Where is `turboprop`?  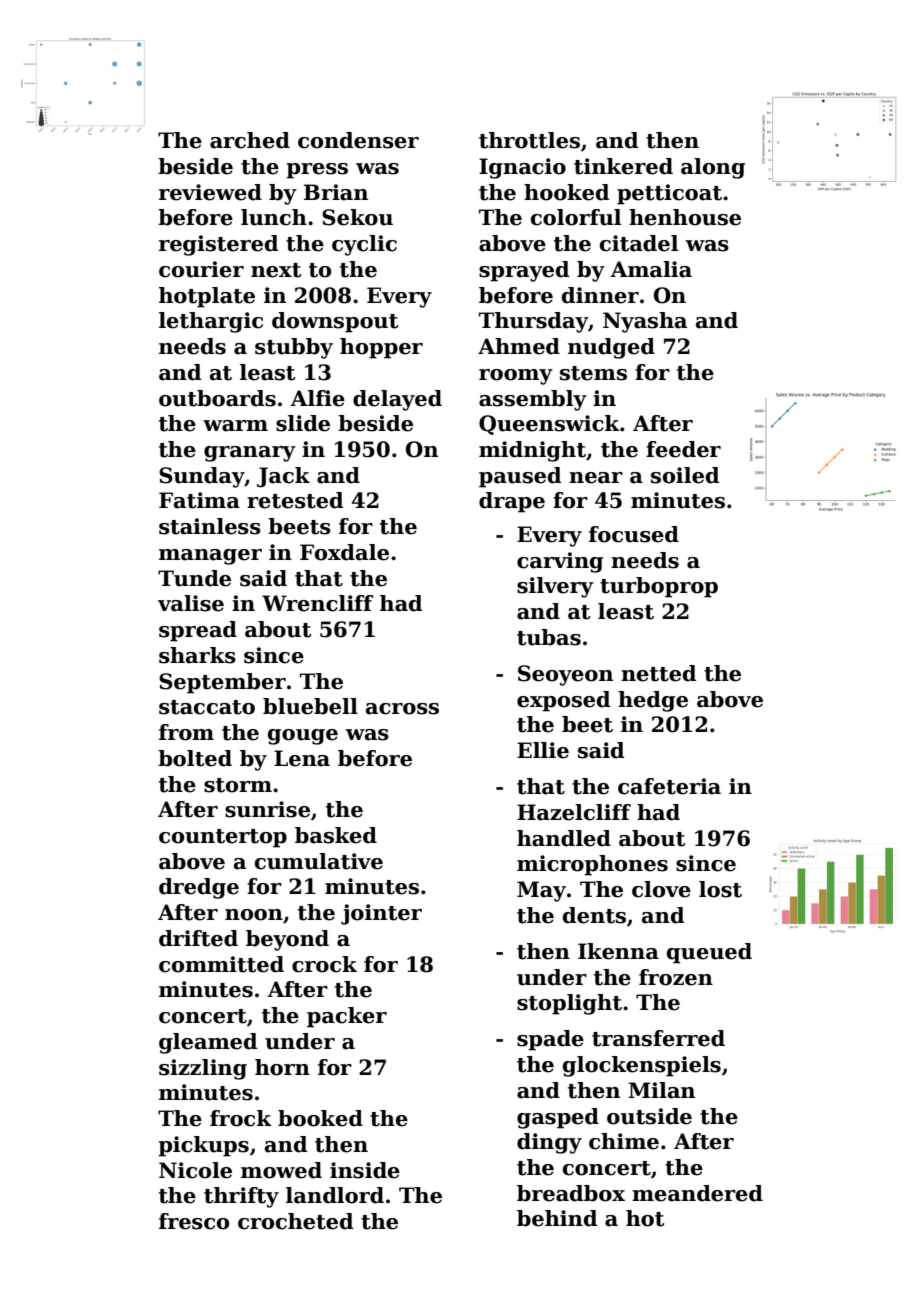 turboprop is located at coordinates (659, 587).
